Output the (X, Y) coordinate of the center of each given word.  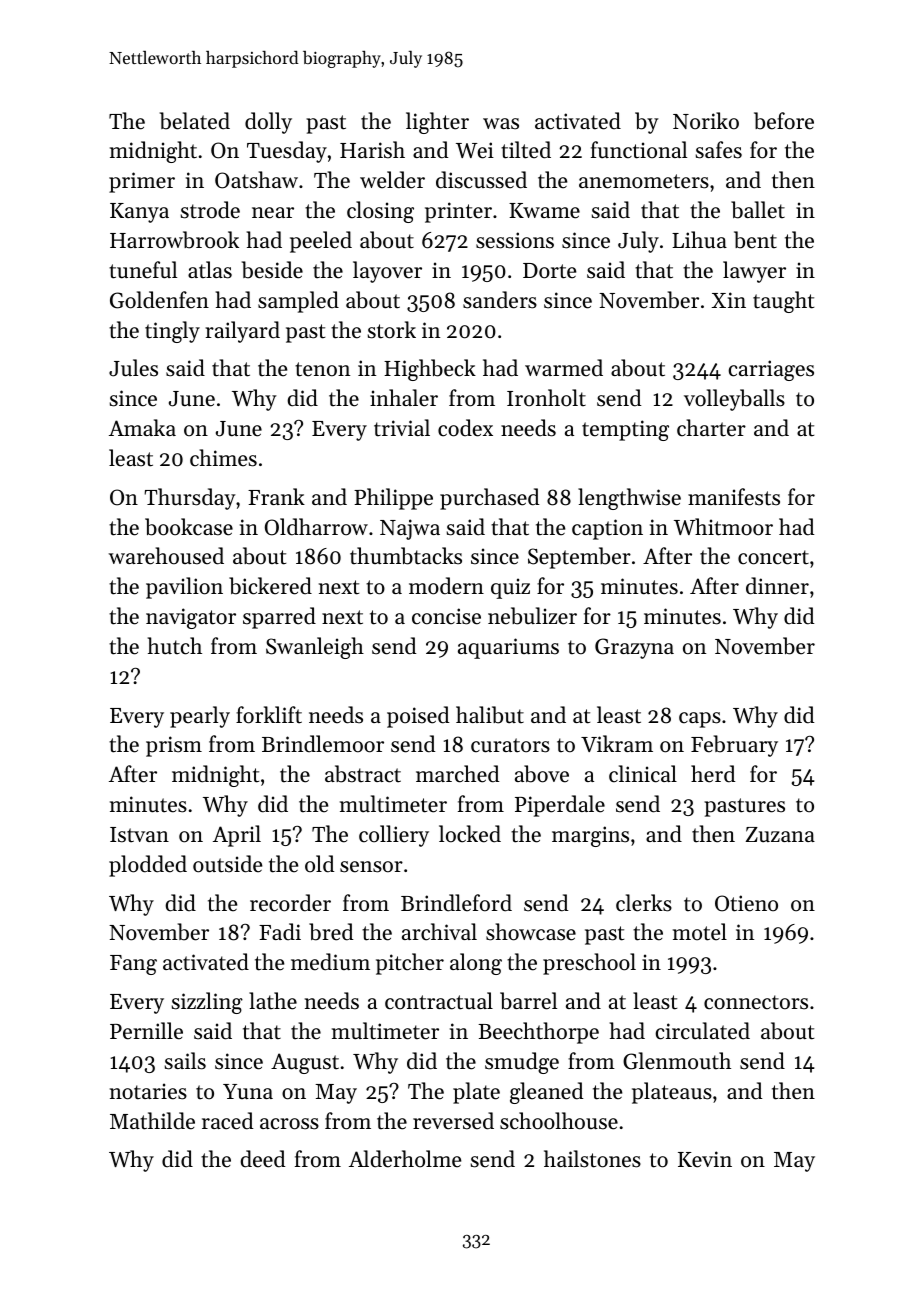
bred (331, 932)
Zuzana (780, 835)
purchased (489, 499)
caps (700, 720)
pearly (200, 717)
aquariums (508, 648)
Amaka (142, 427)
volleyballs (734, 400)
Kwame (544, 211)
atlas (210, 270)
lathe (273, 1001)
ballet (758, 210)
